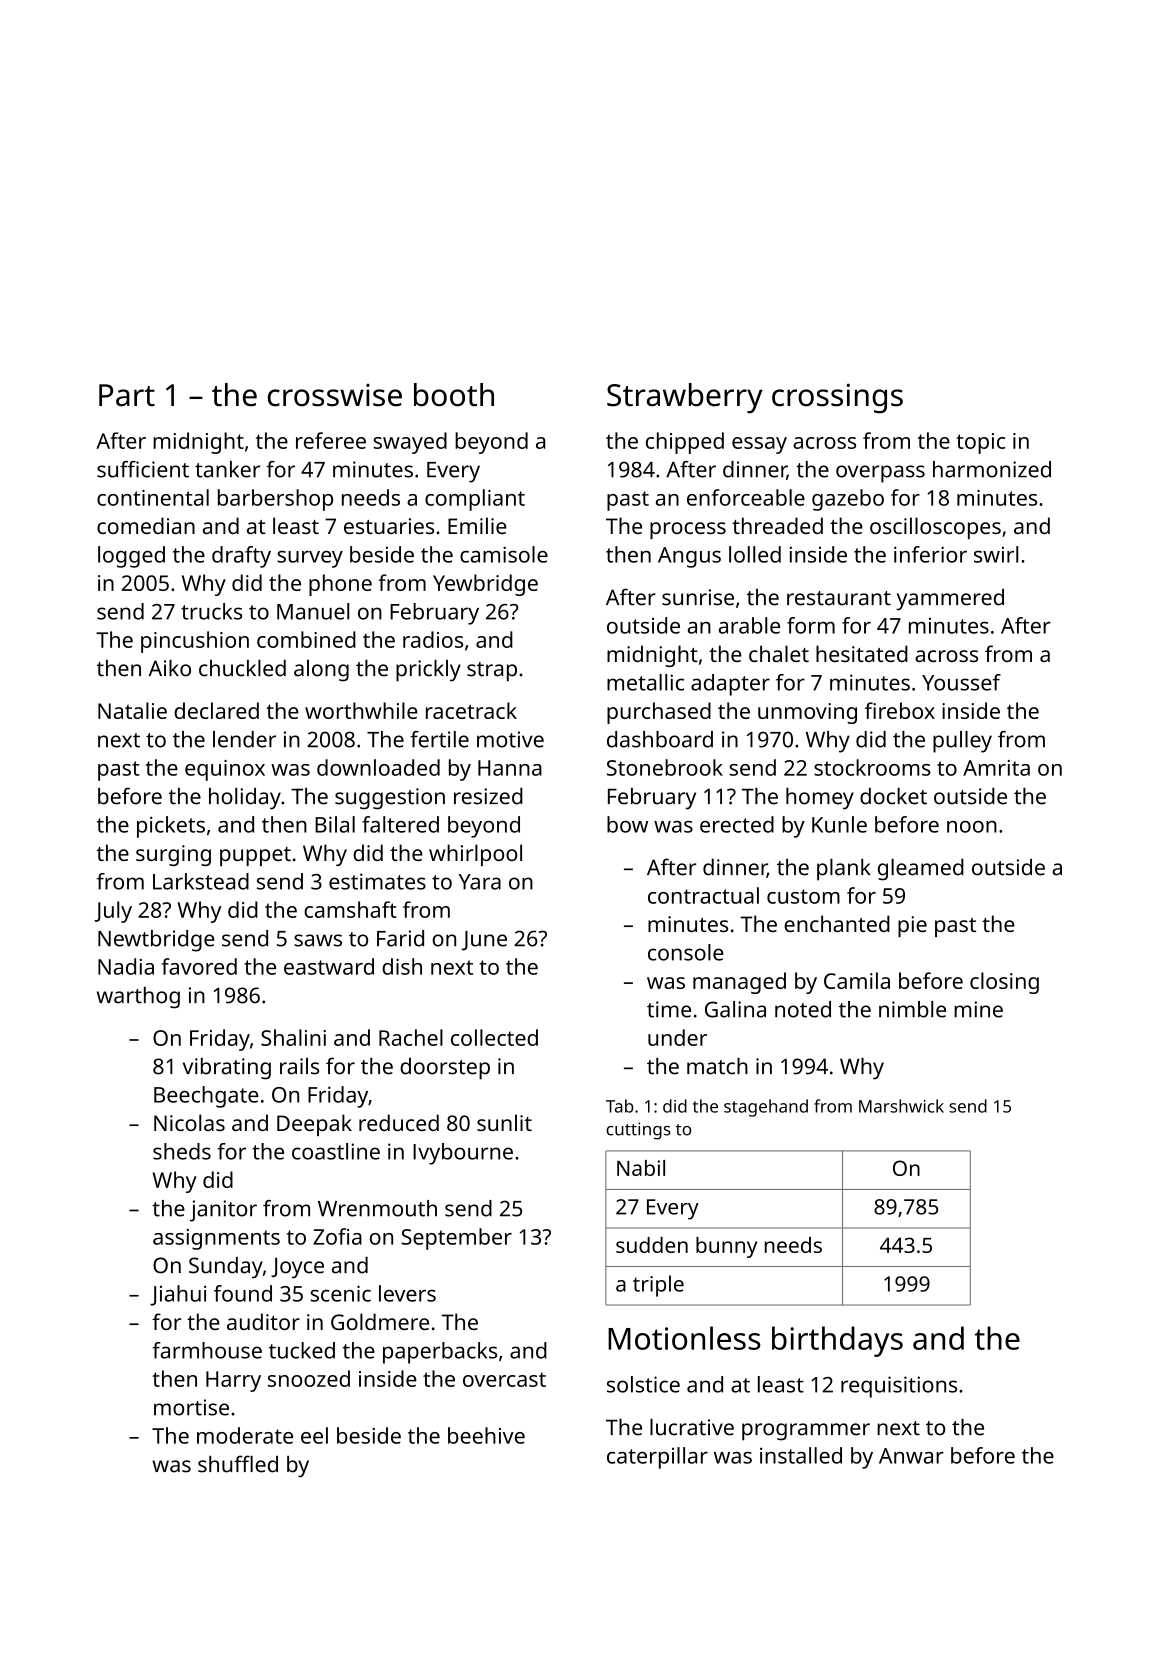 The height and width of the document is (1654, 1165). I want to click on Strawberry, so click(685, 398).
